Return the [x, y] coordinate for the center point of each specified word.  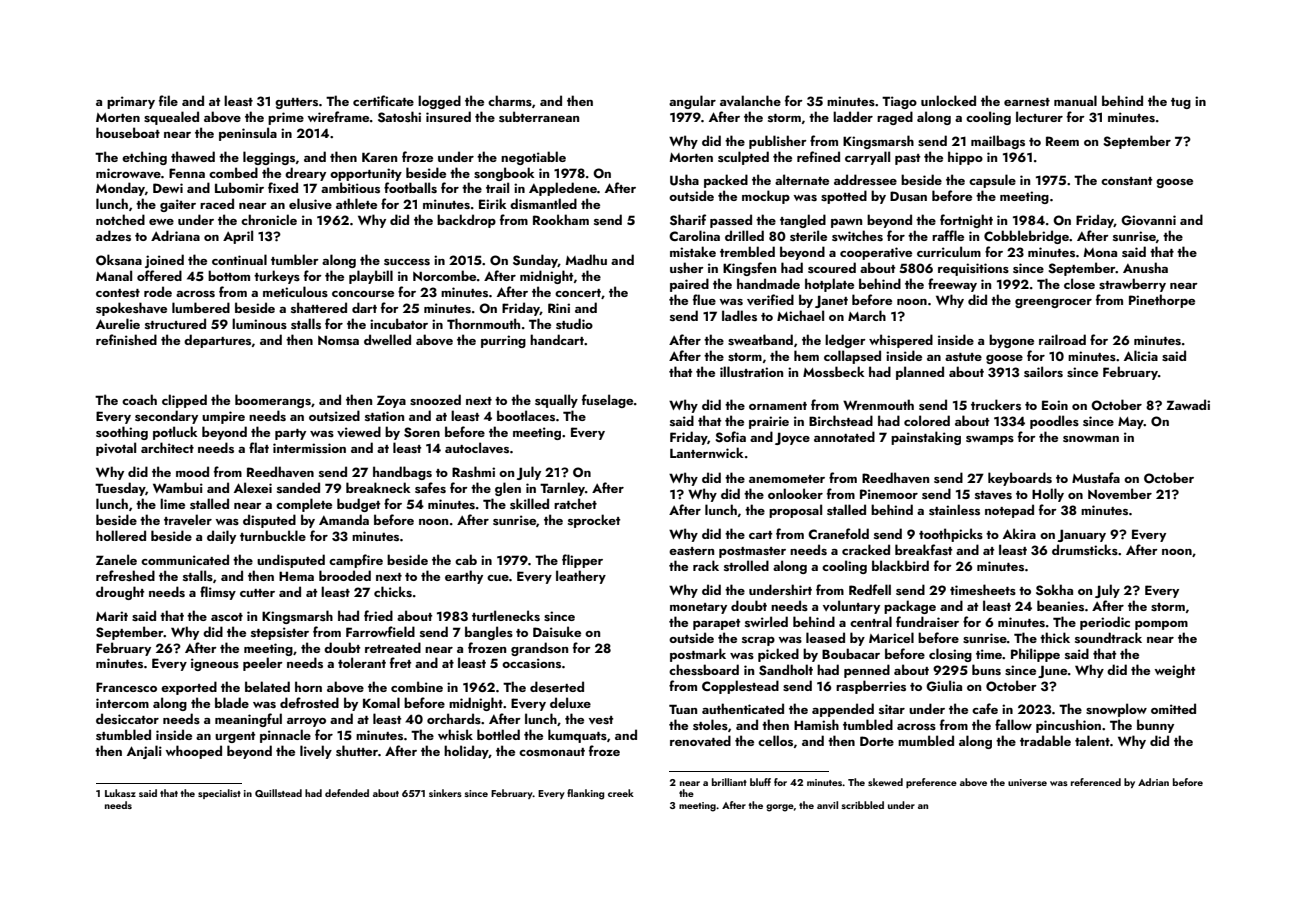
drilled [744, 235]
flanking [586, 794]
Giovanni [1148, 220]
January [1081, 535]
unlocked [948, 100]
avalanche [750, 100]
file [168, 100]
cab [466, 559]
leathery [581, 577]
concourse [363, 294]
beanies [1060, 605]
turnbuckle [273, 535]
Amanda [344, 519]
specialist [219, 794]
